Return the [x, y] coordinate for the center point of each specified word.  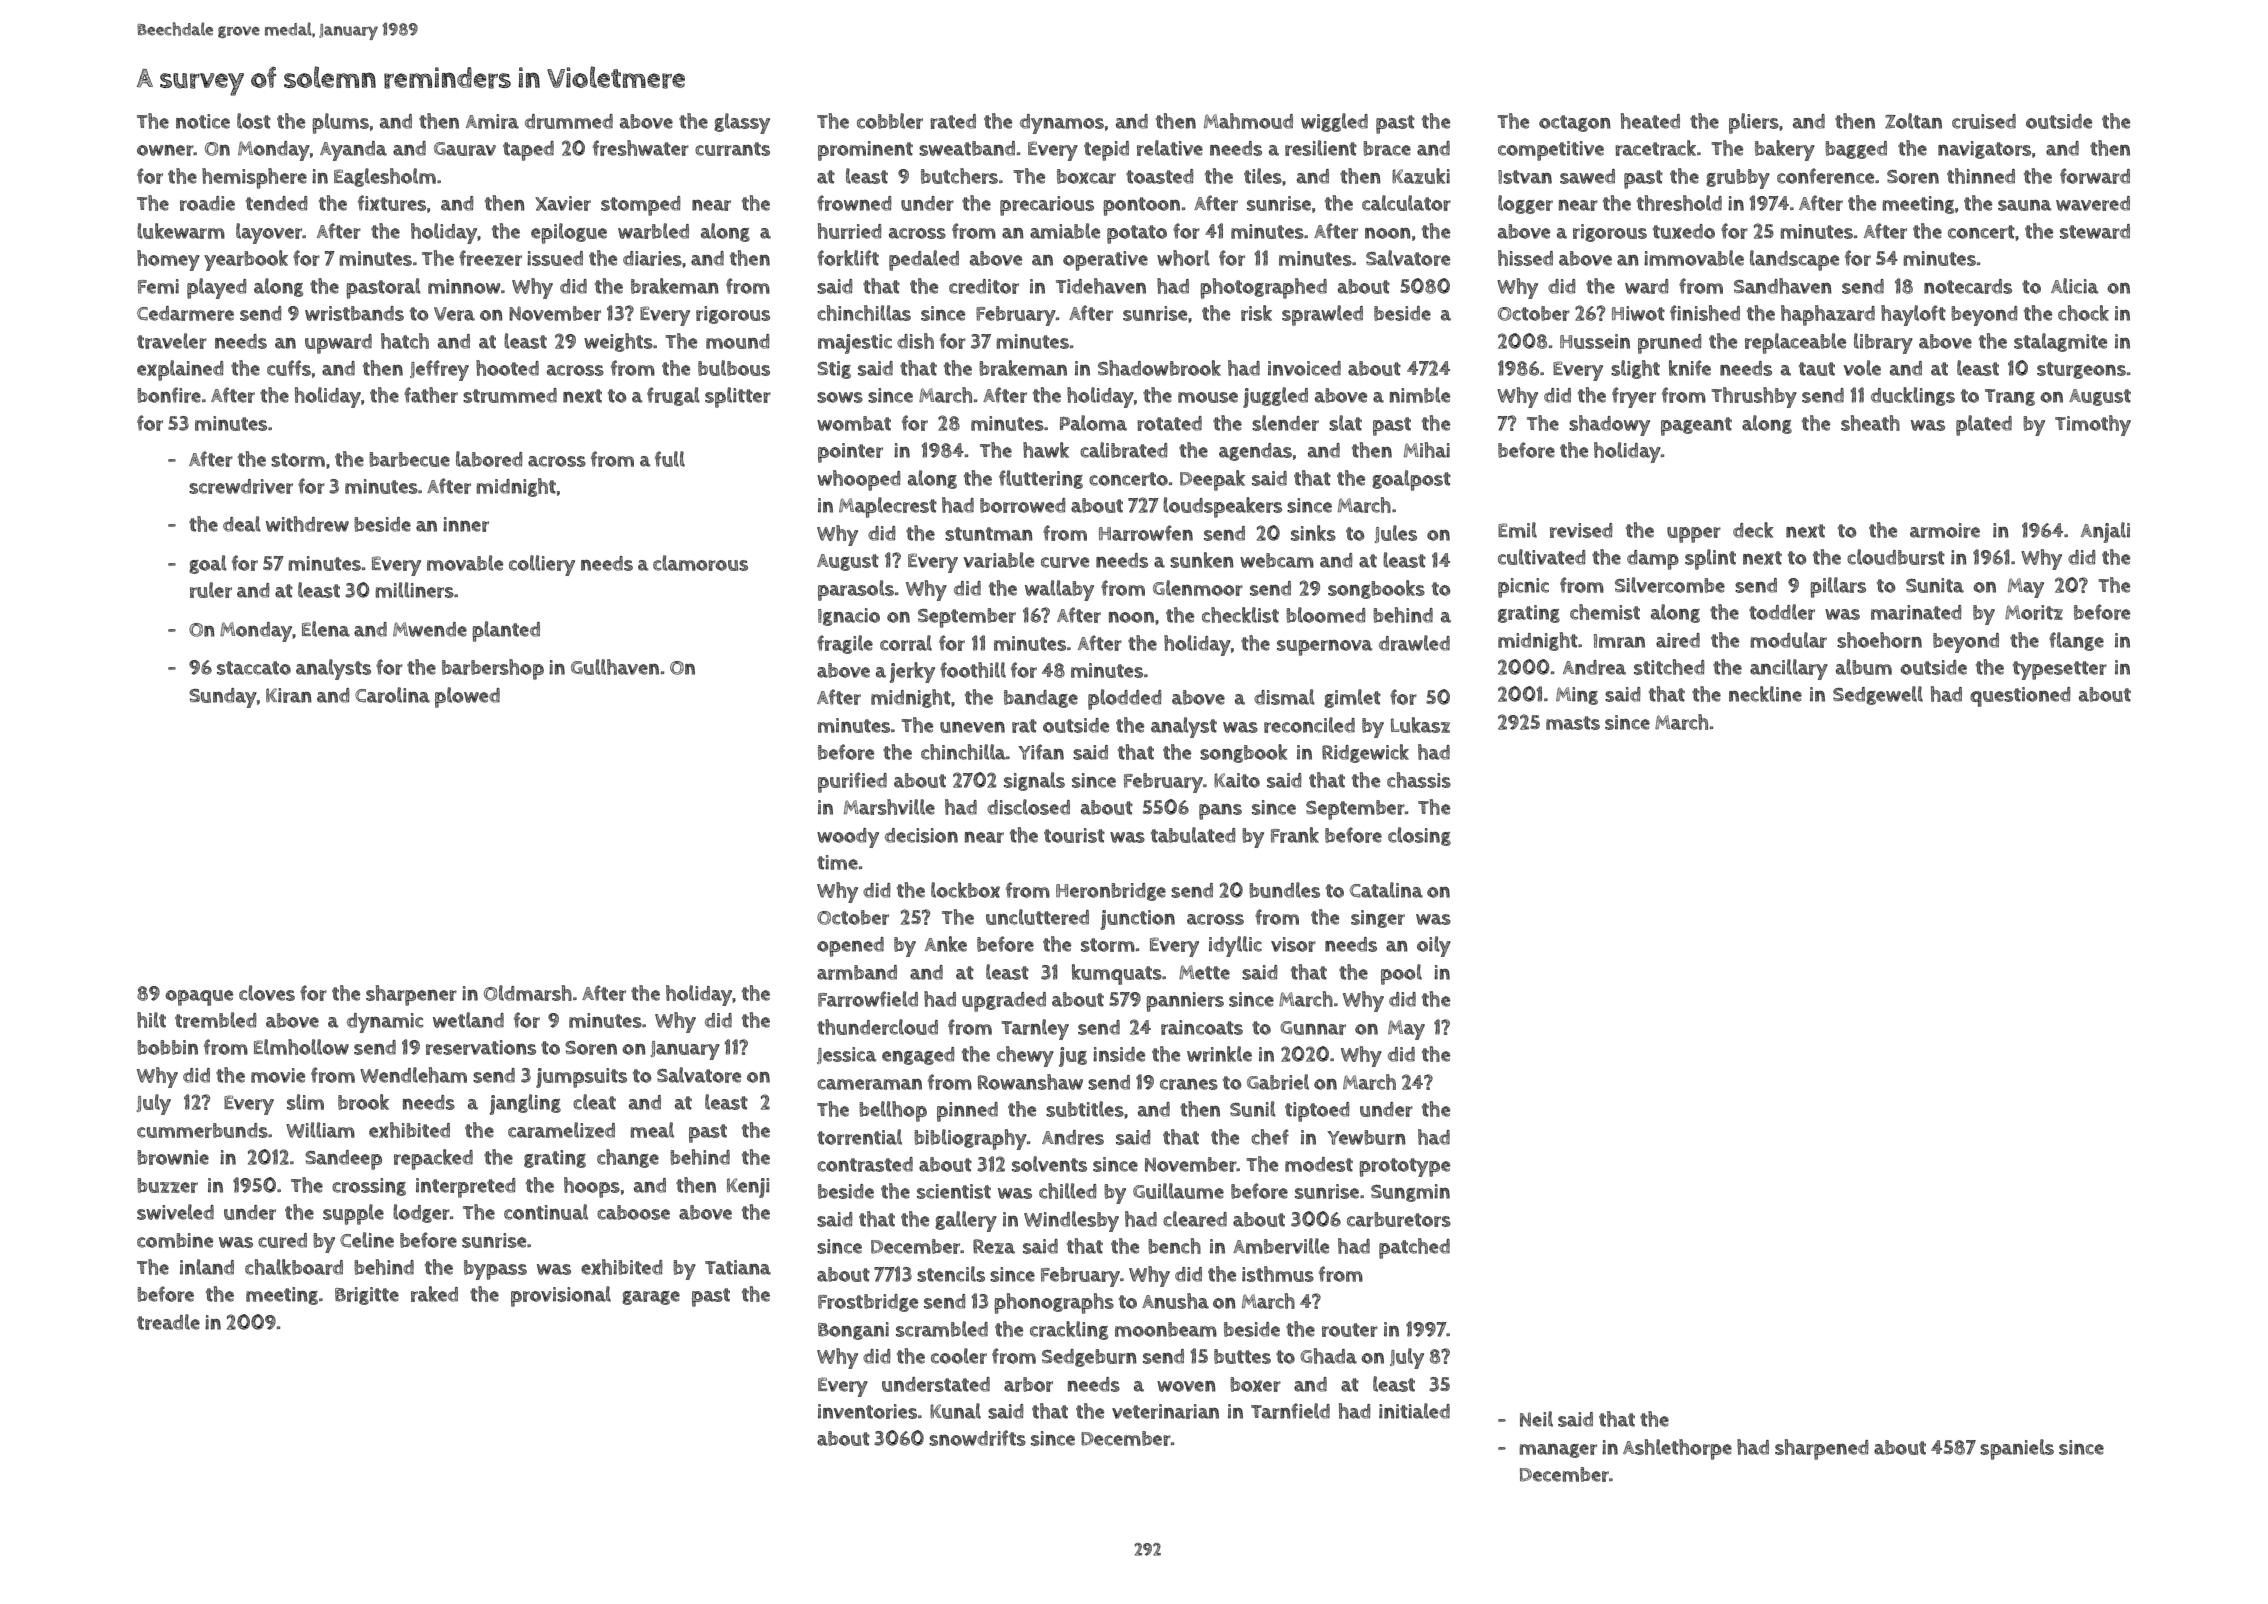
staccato [254, 668]
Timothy [2093, 425]
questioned [2020, 697]
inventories [867, 1411]
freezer [490, 258]
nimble [1420, 395]
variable [998, 560]
